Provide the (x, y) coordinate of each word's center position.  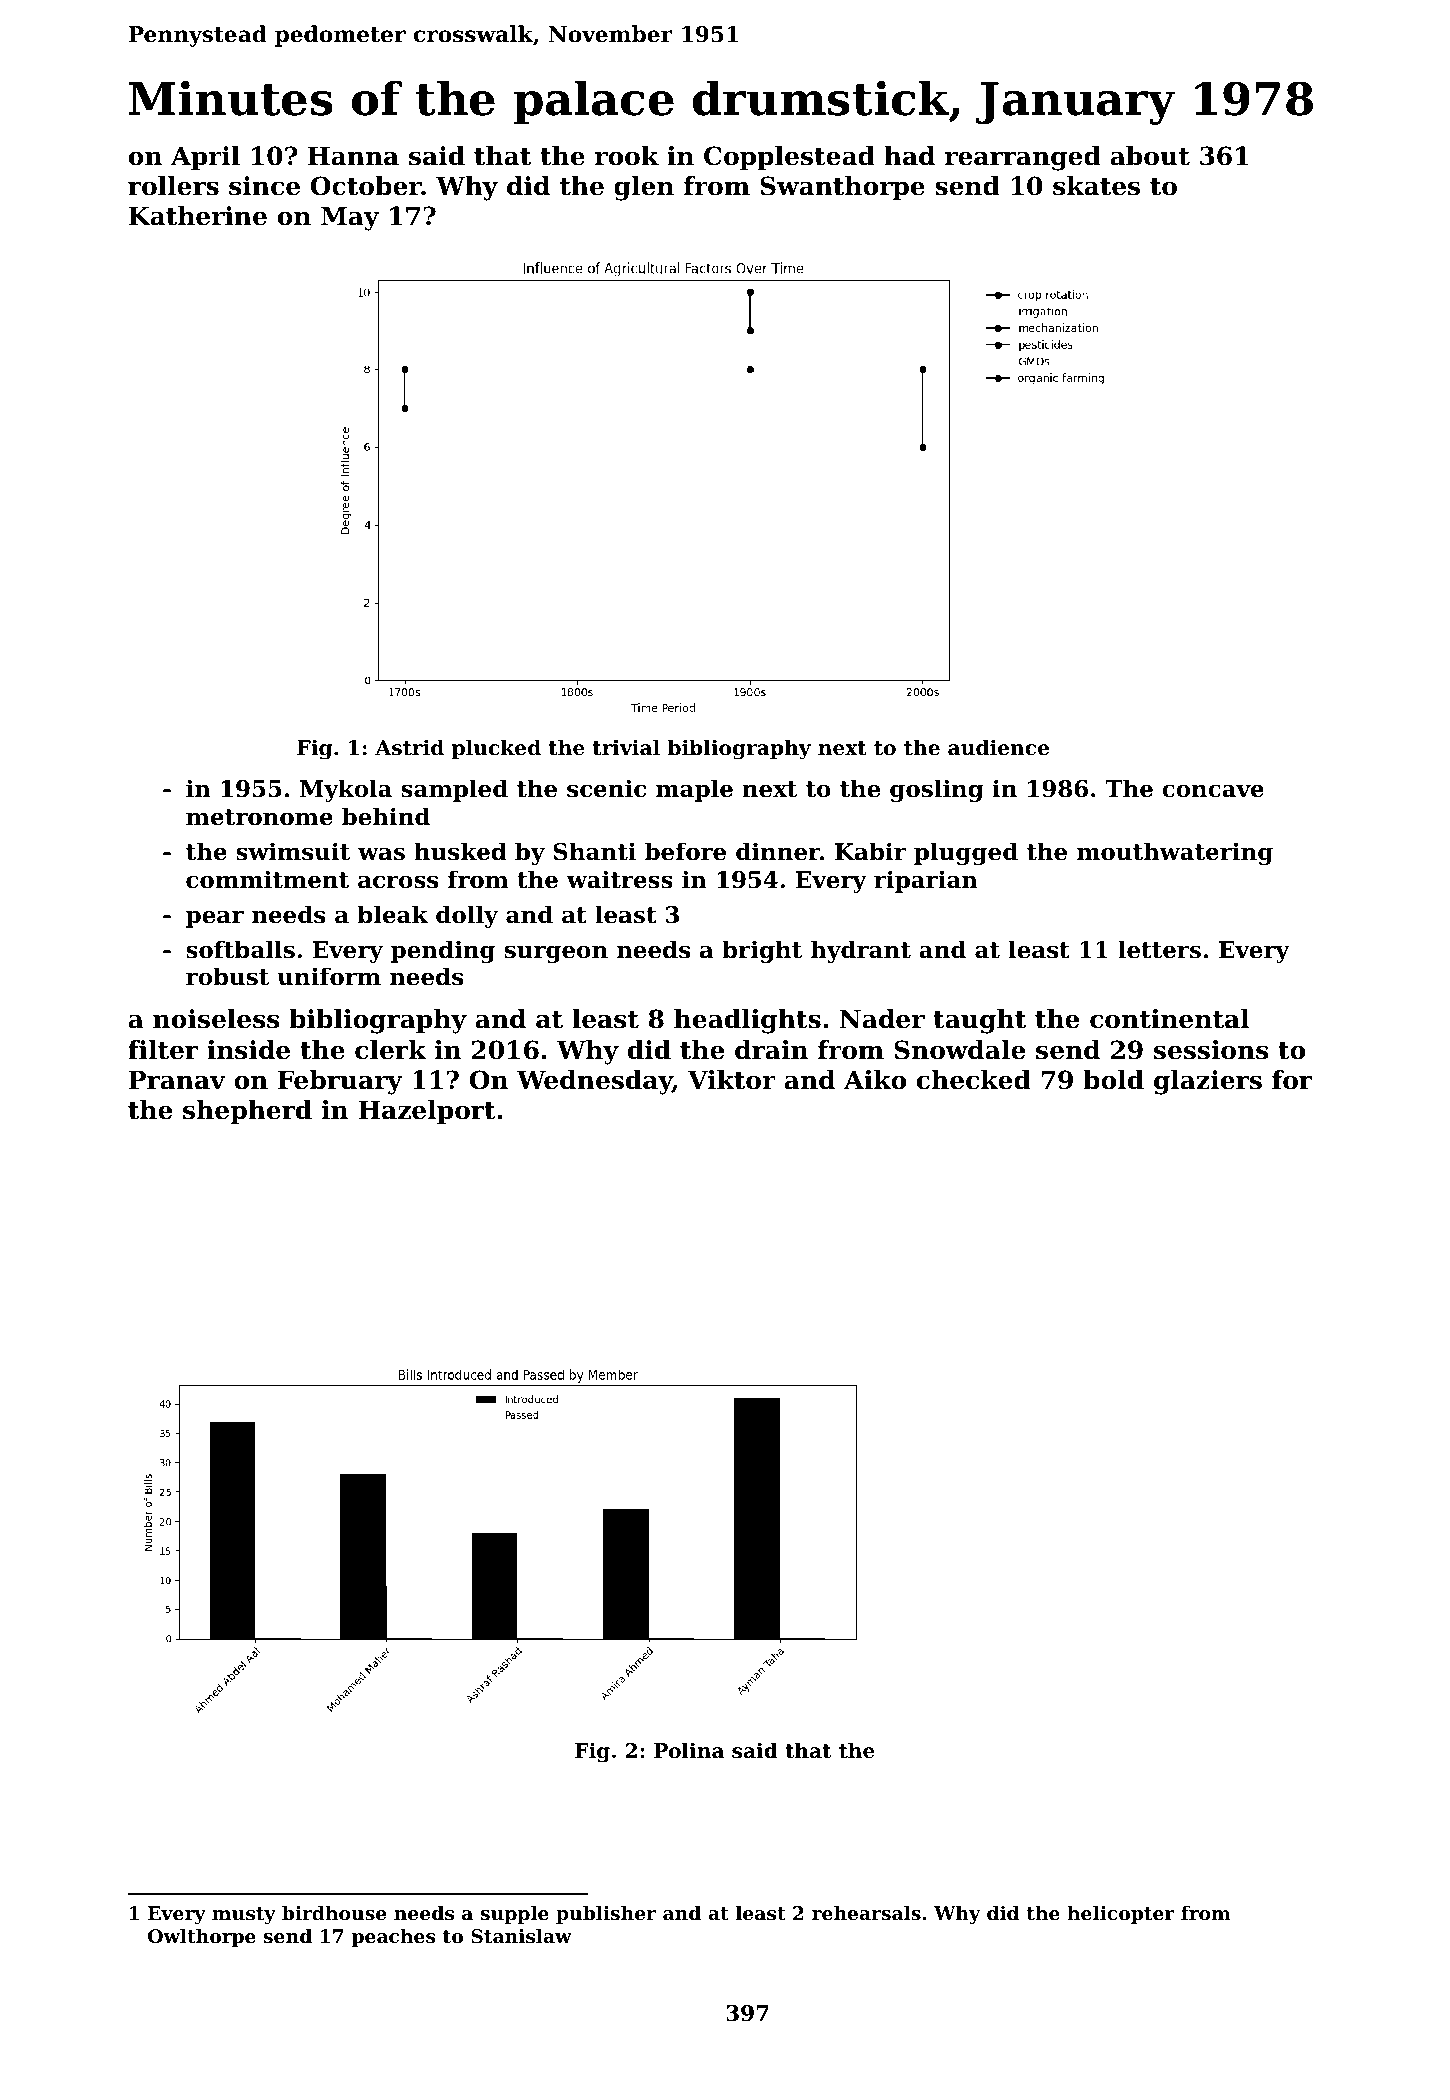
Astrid (409, 747)
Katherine (198, 216)
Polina (689, 1750)
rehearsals (866, 1912)
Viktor (732, 1080)
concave (1213, 791)
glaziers (1208, 1082)
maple (694, 790)
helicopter (1121, 1914)
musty (244, 1915)
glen (644, 188)
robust (227, 976)
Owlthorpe (202, 1937)
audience (998, 747)
